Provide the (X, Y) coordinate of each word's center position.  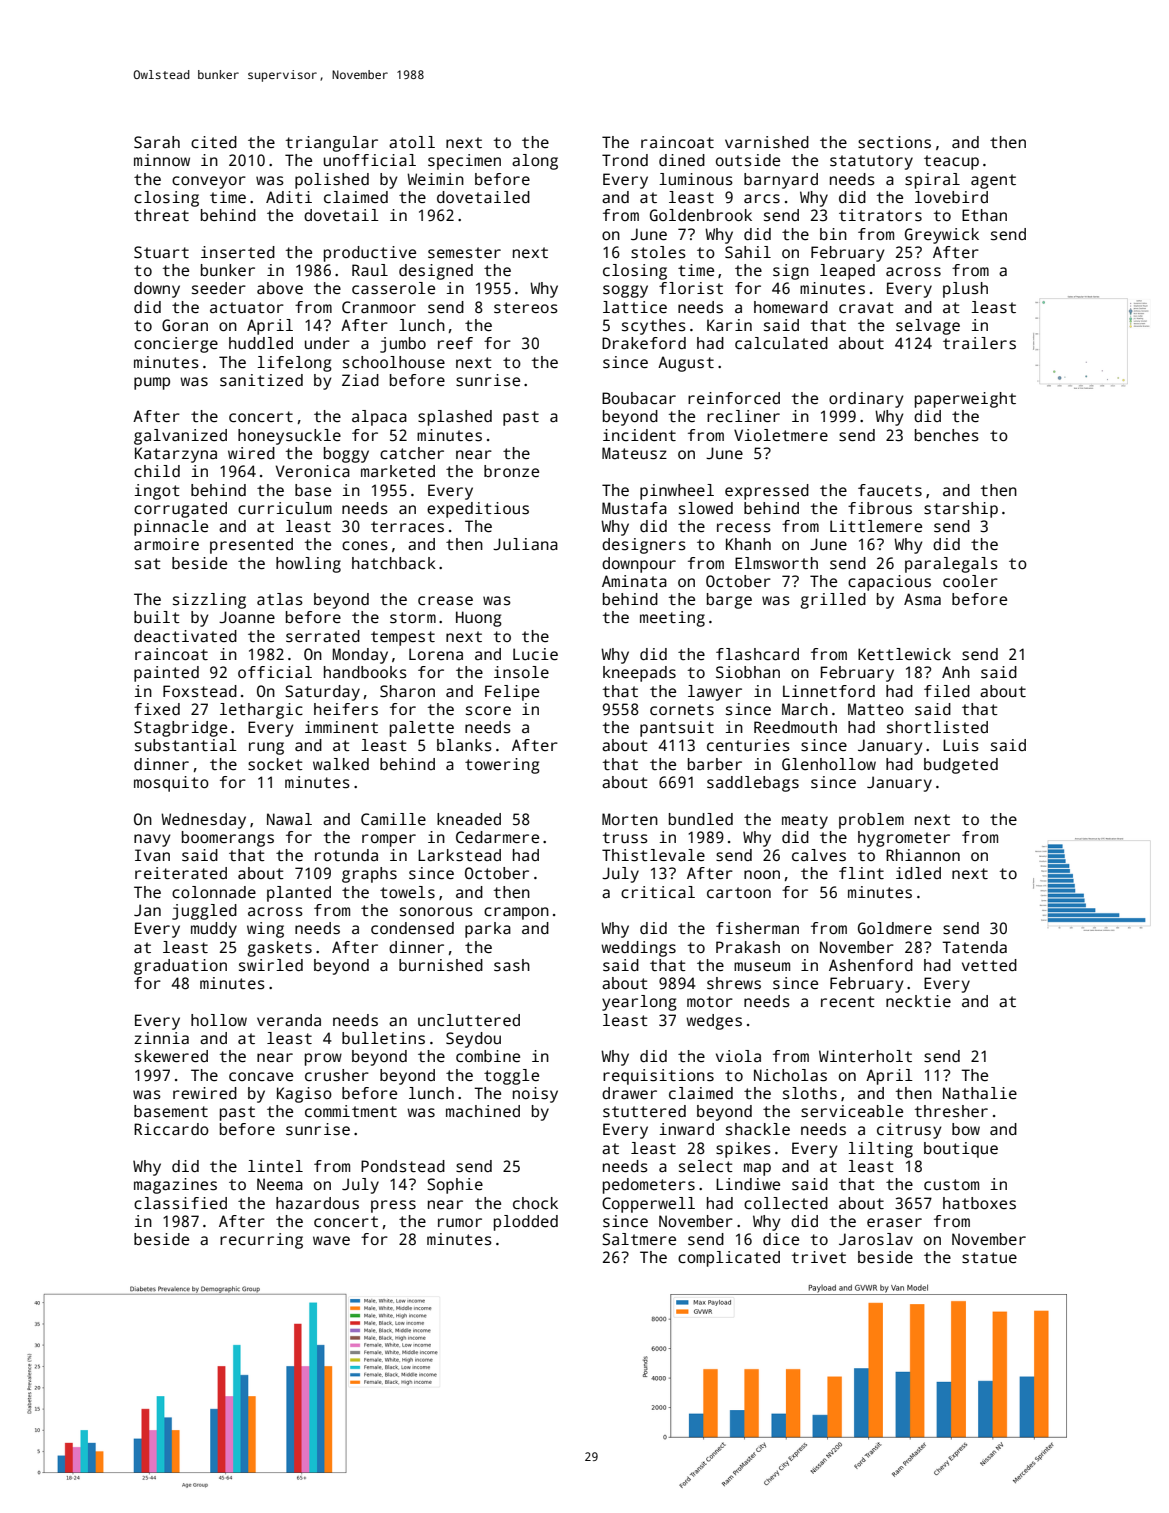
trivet (818, 1257)
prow (323, 1059)
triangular (331, 144)
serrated (323, 636)
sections (894, 142)
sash (512, 965)
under (327, 343)
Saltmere (639, 1239)
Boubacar (639, 398)
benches (947, 435)
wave (331, 1241)
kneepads (639, 674)
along (535, 162)
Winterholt (865, 1056)
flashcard (757, 654)
